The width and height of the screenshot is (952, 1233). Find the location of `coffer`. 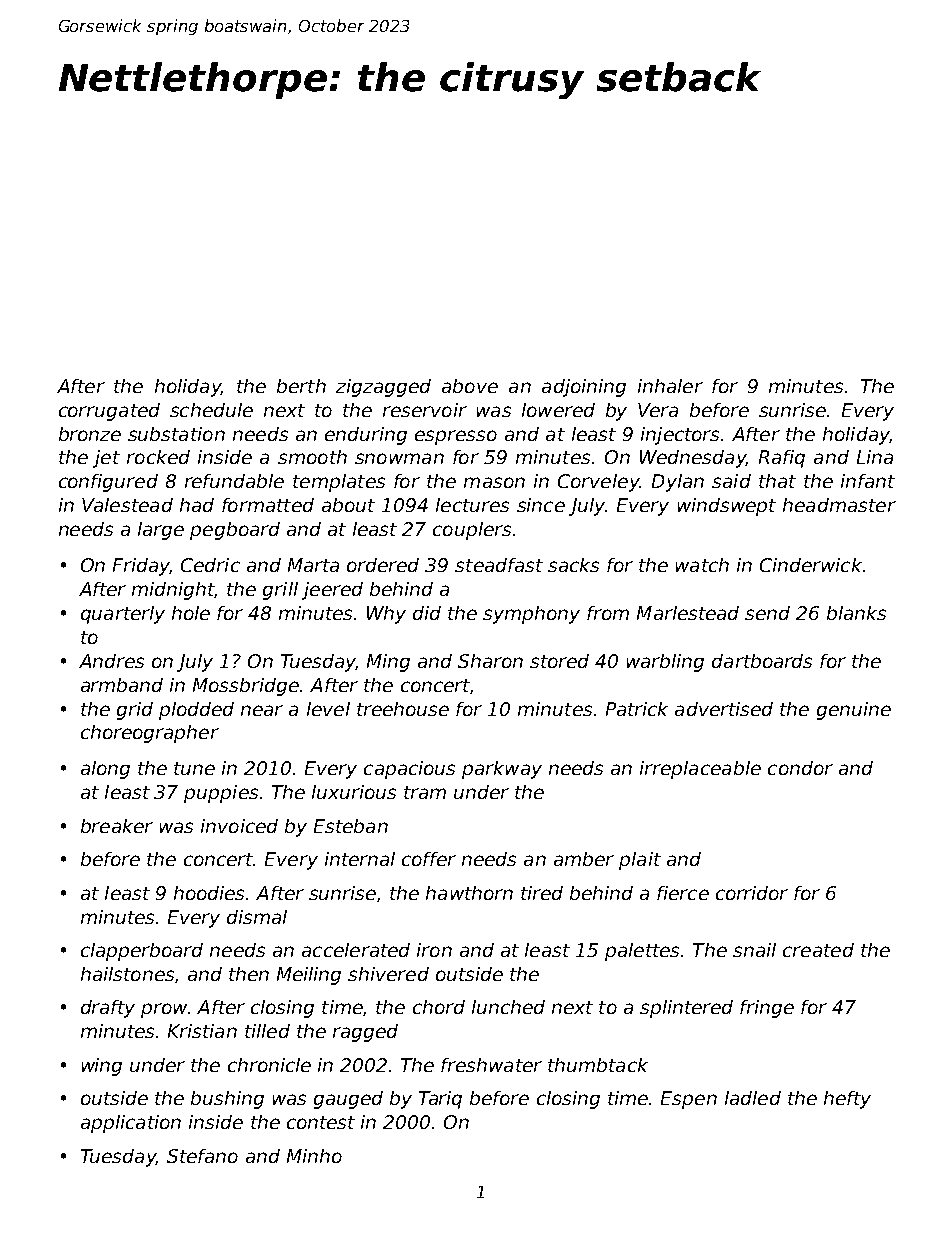

coffer is located at coordinates (429, 859).
